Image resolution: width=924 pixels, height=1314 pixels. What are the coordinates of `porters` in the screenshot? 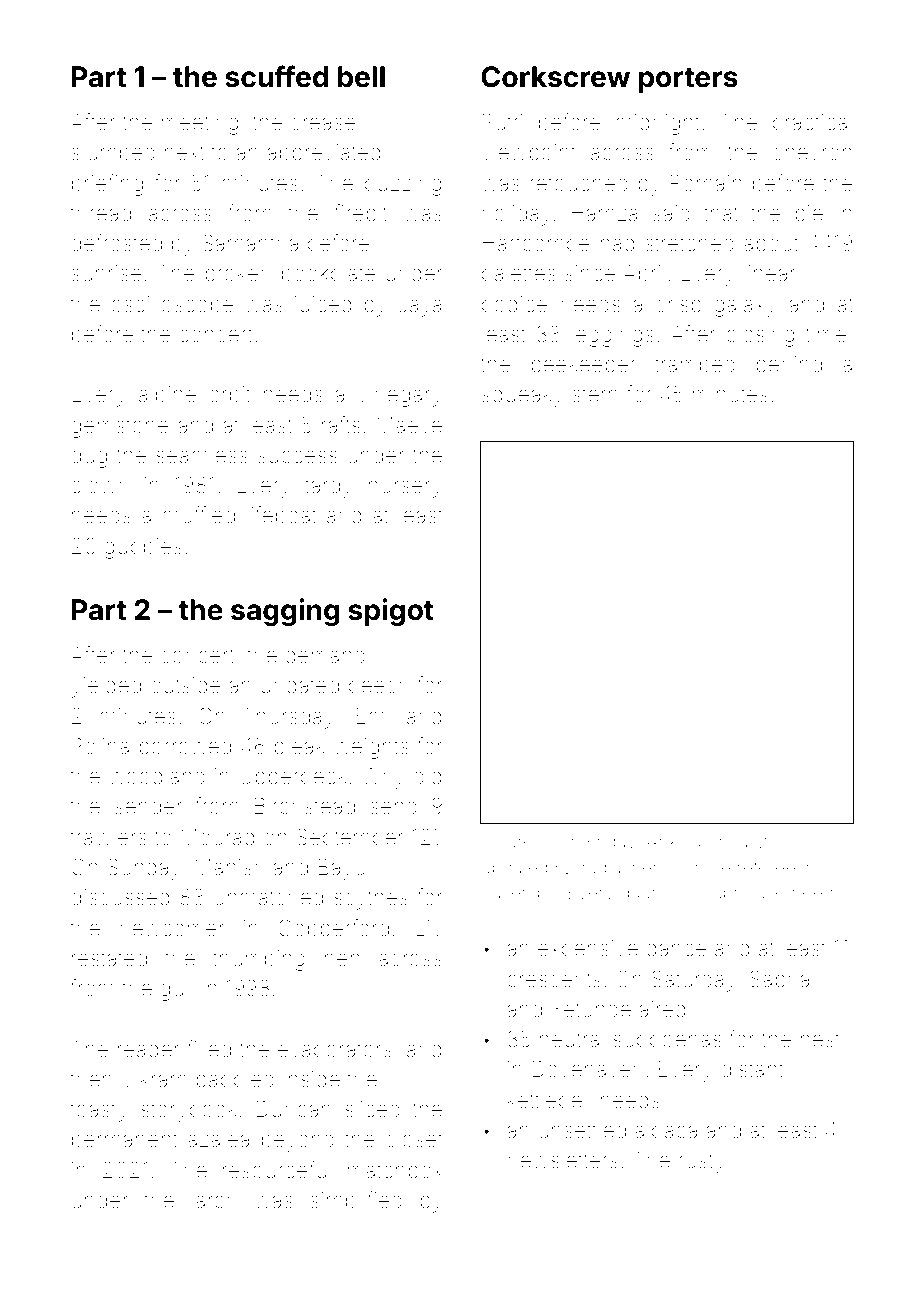 It's located at (688, 80).
